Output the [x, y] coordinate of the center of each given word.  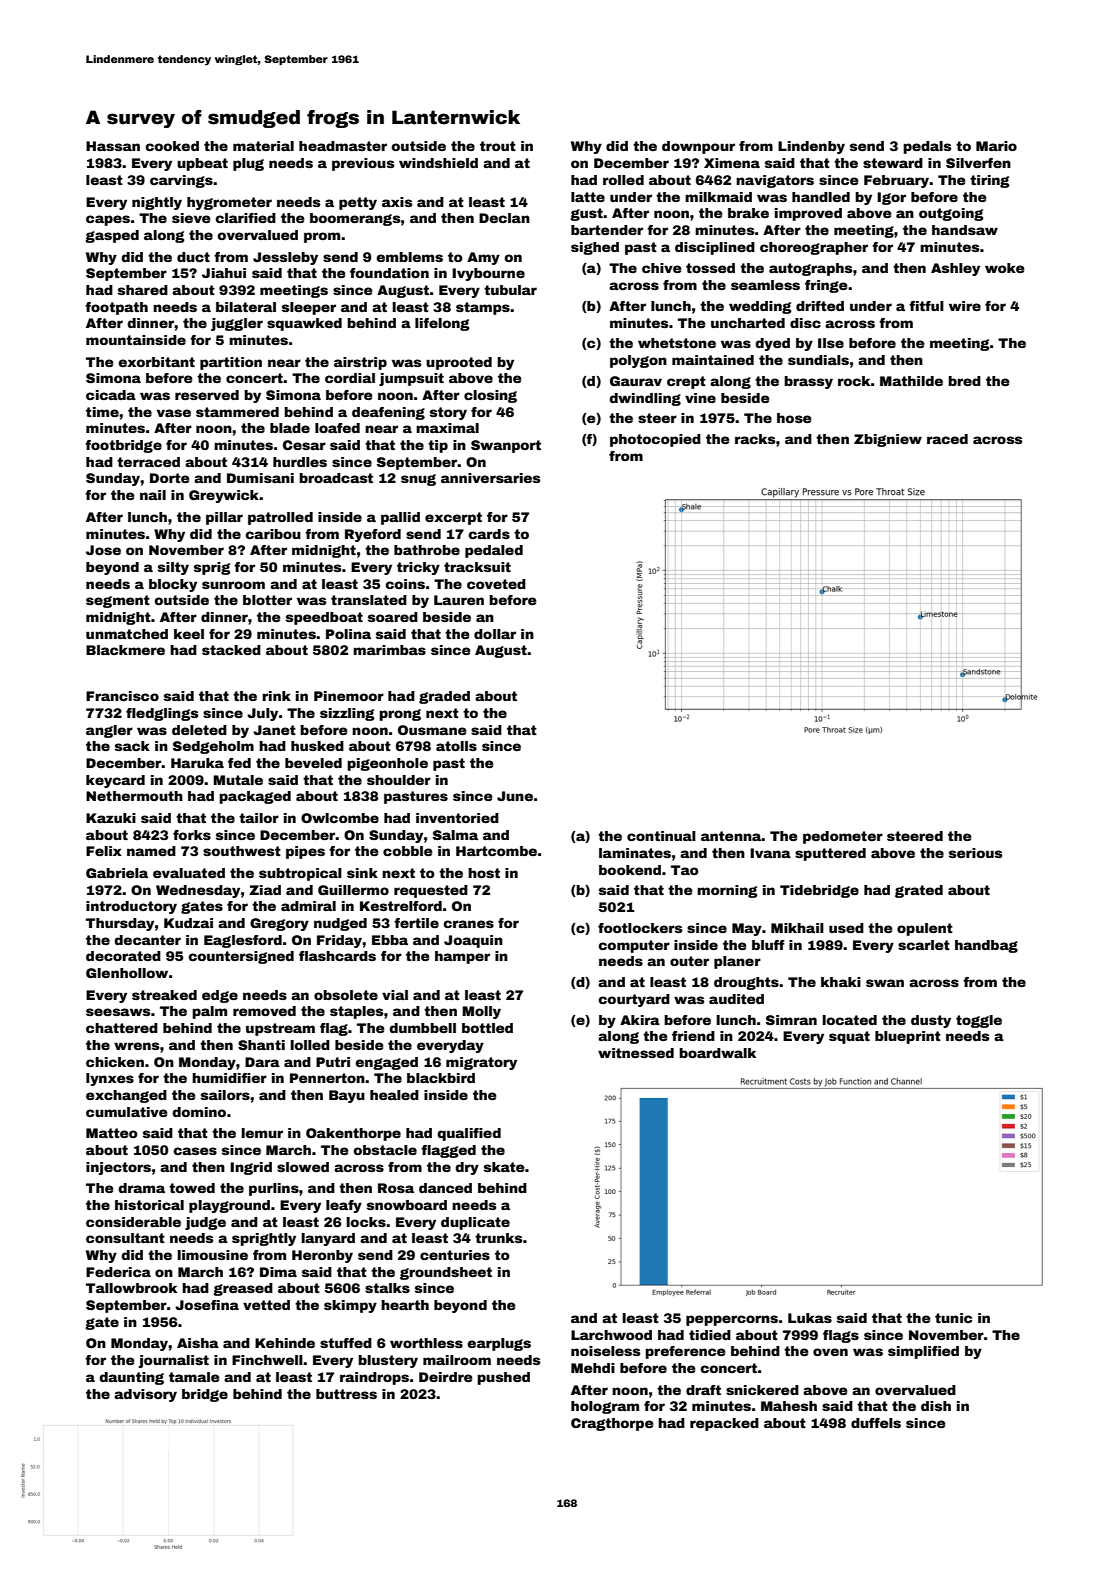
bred [964, 381]
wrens [136, 1046]
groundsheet [446, 1273]
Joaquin [473, 941]
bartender [607, 230]
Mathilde [911, 381]
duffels [876, 1423]
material [263, 146]
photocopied [655, 440]
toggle [979, 1021]
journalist [173, 1361]
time [102, 412]
